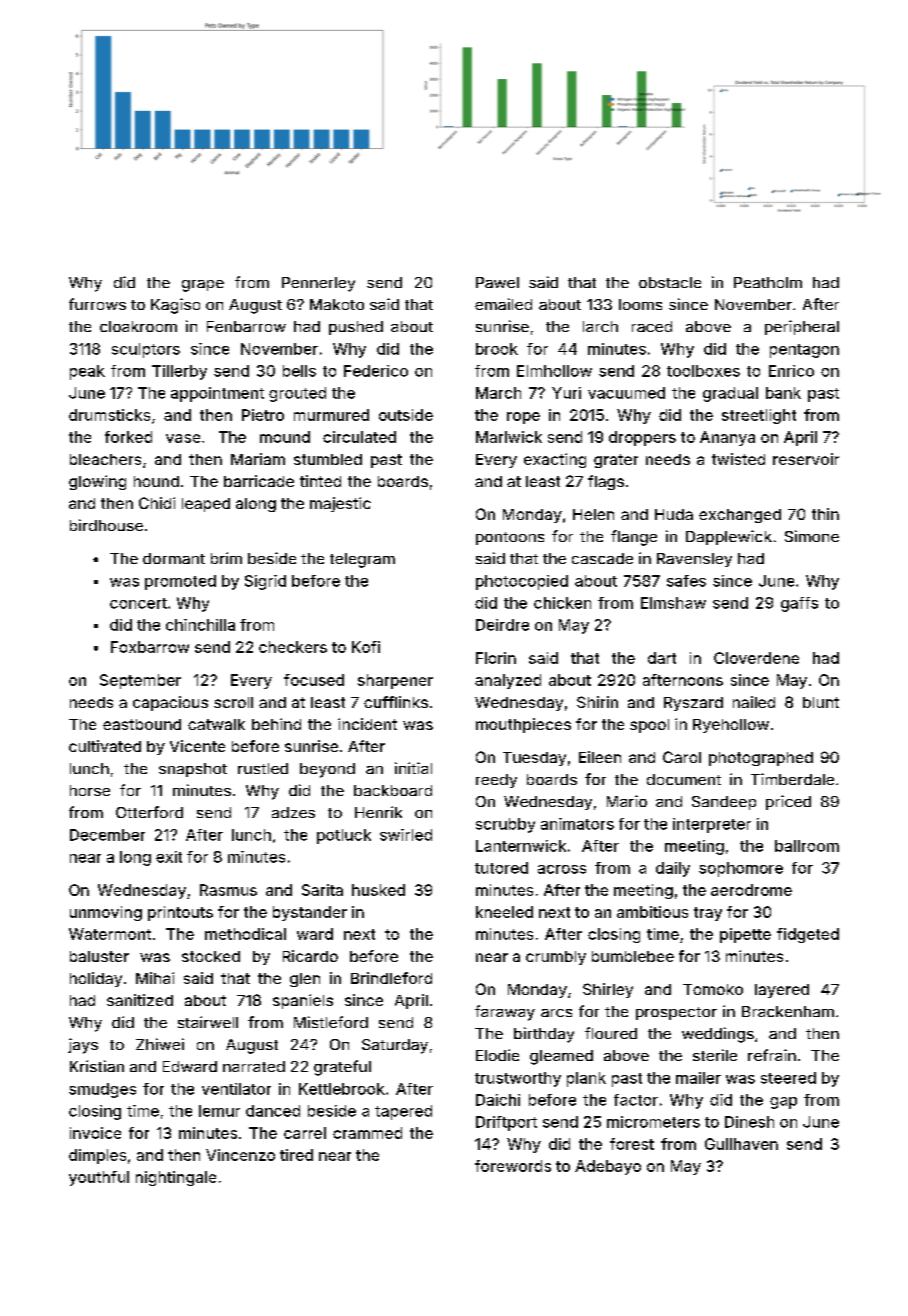 The width and height of the screenshot is (908, 1316). Describe the element at coordinates (783, 393) in the screenshot. I see `bank` at that location.
